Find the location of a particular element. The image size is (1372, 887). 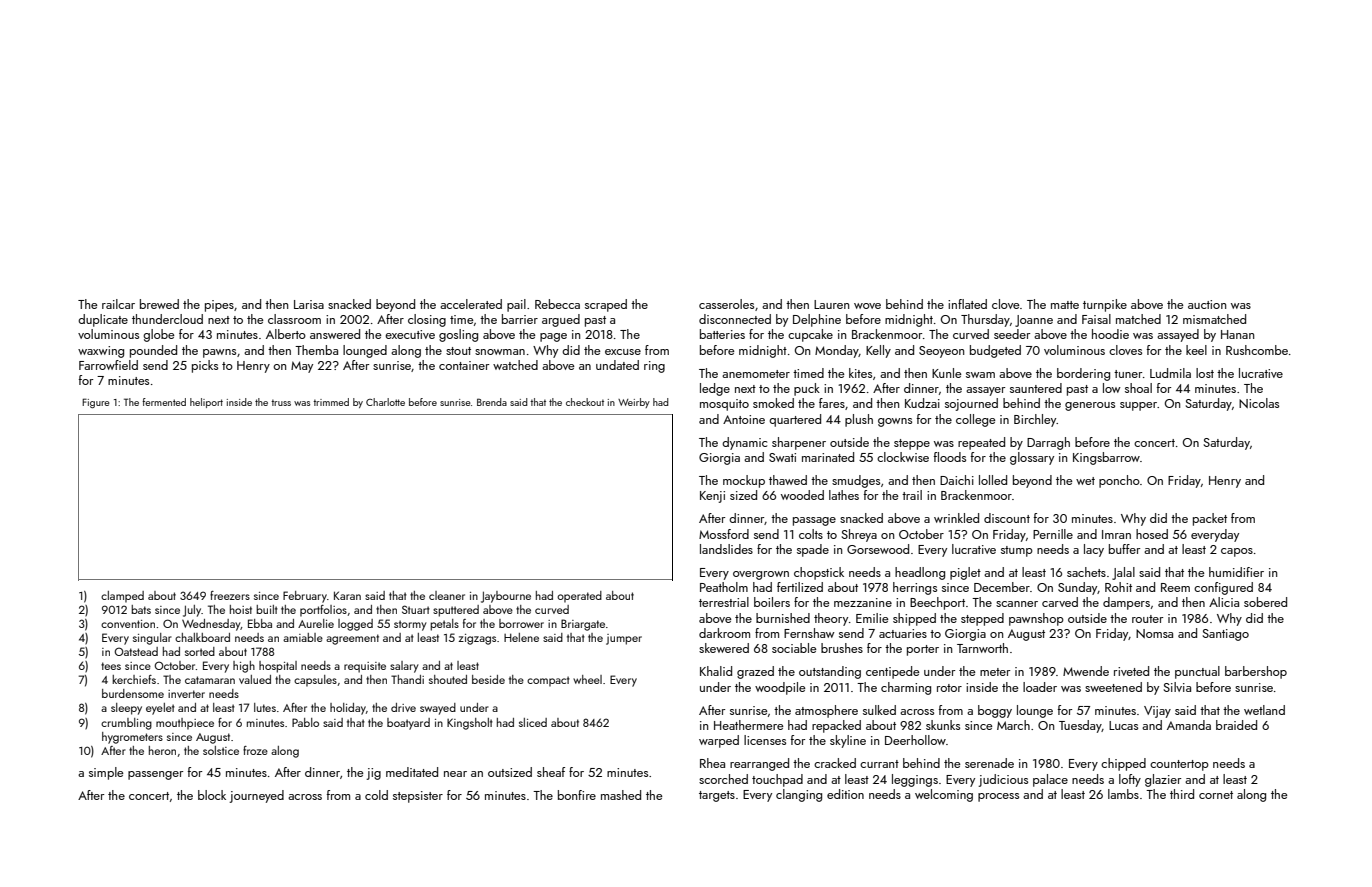

Thandi is located at coordinates (407, 679).
